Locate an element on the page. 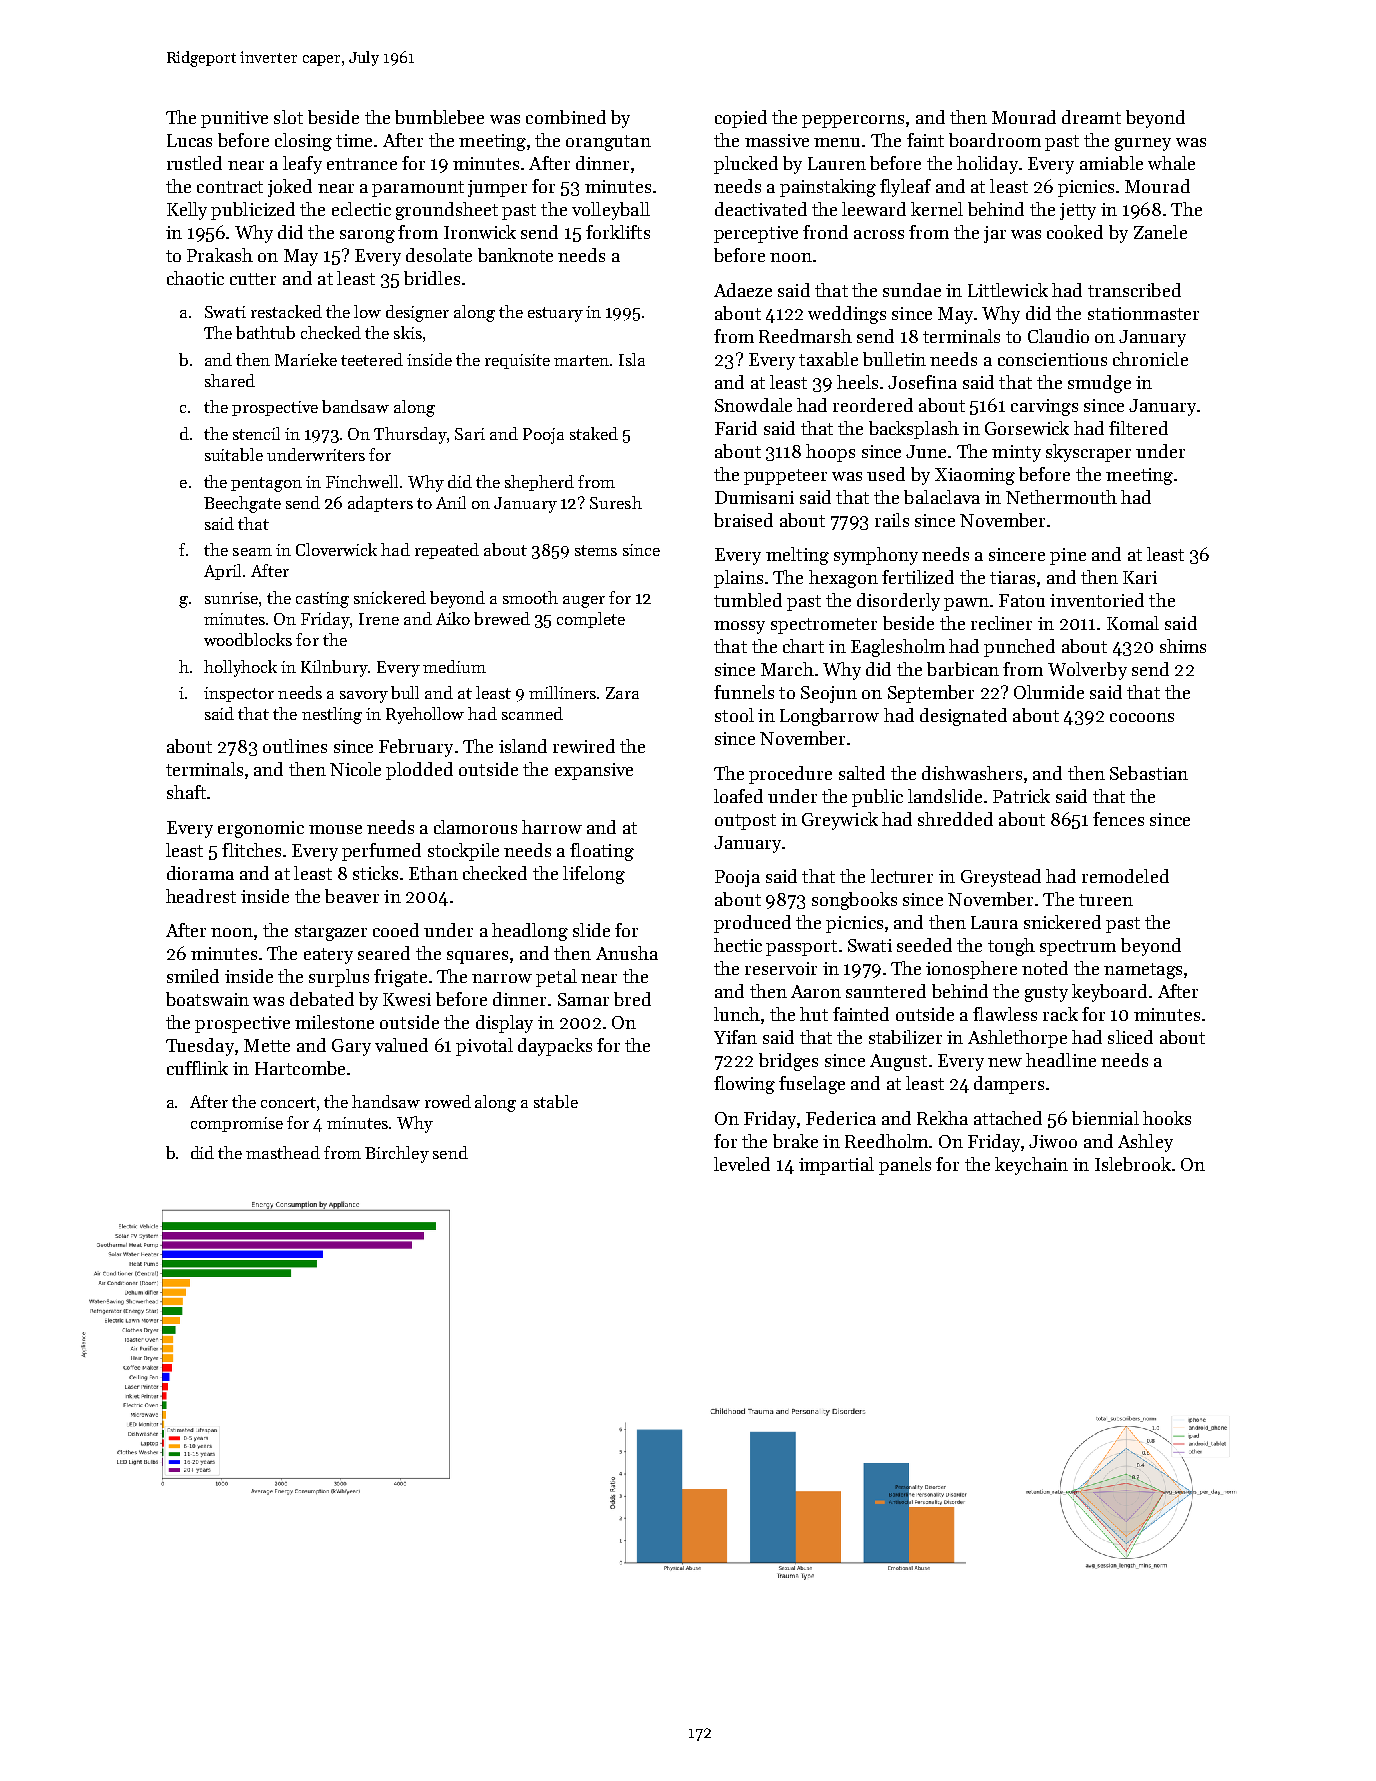 The height and width of the page is (1781, 1376). chronicle is located at coordinates (1150, 359).
